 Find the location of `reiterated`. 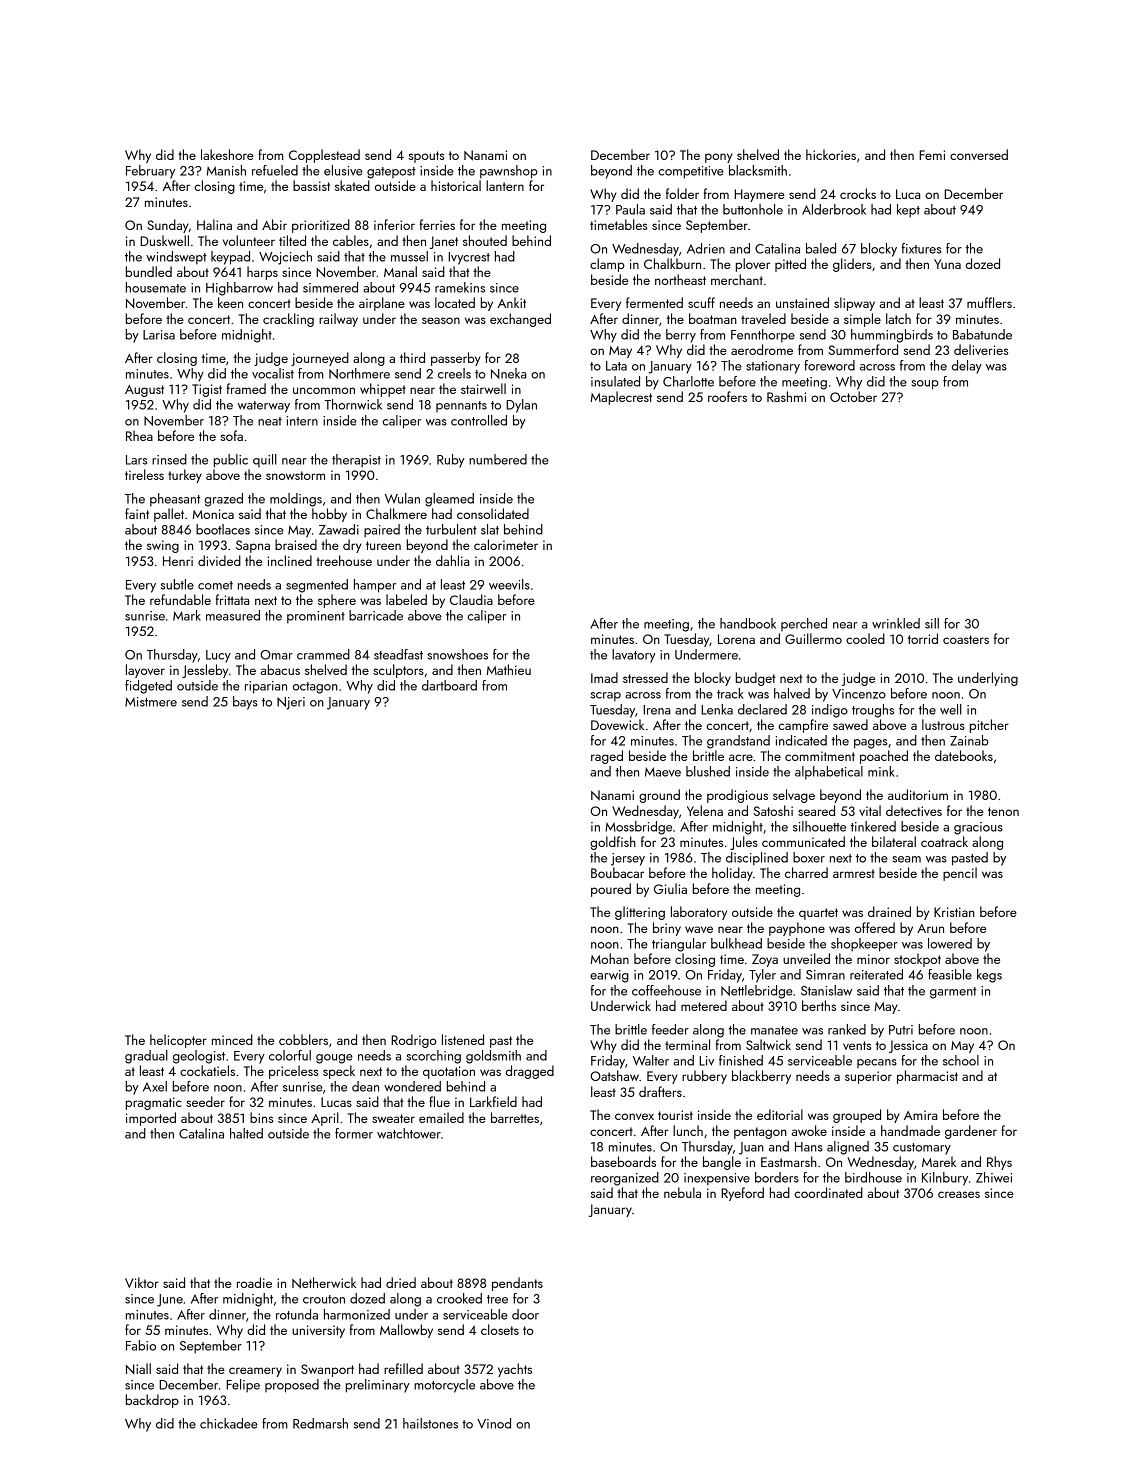

reiterated is located at coordinates (876, 974).
